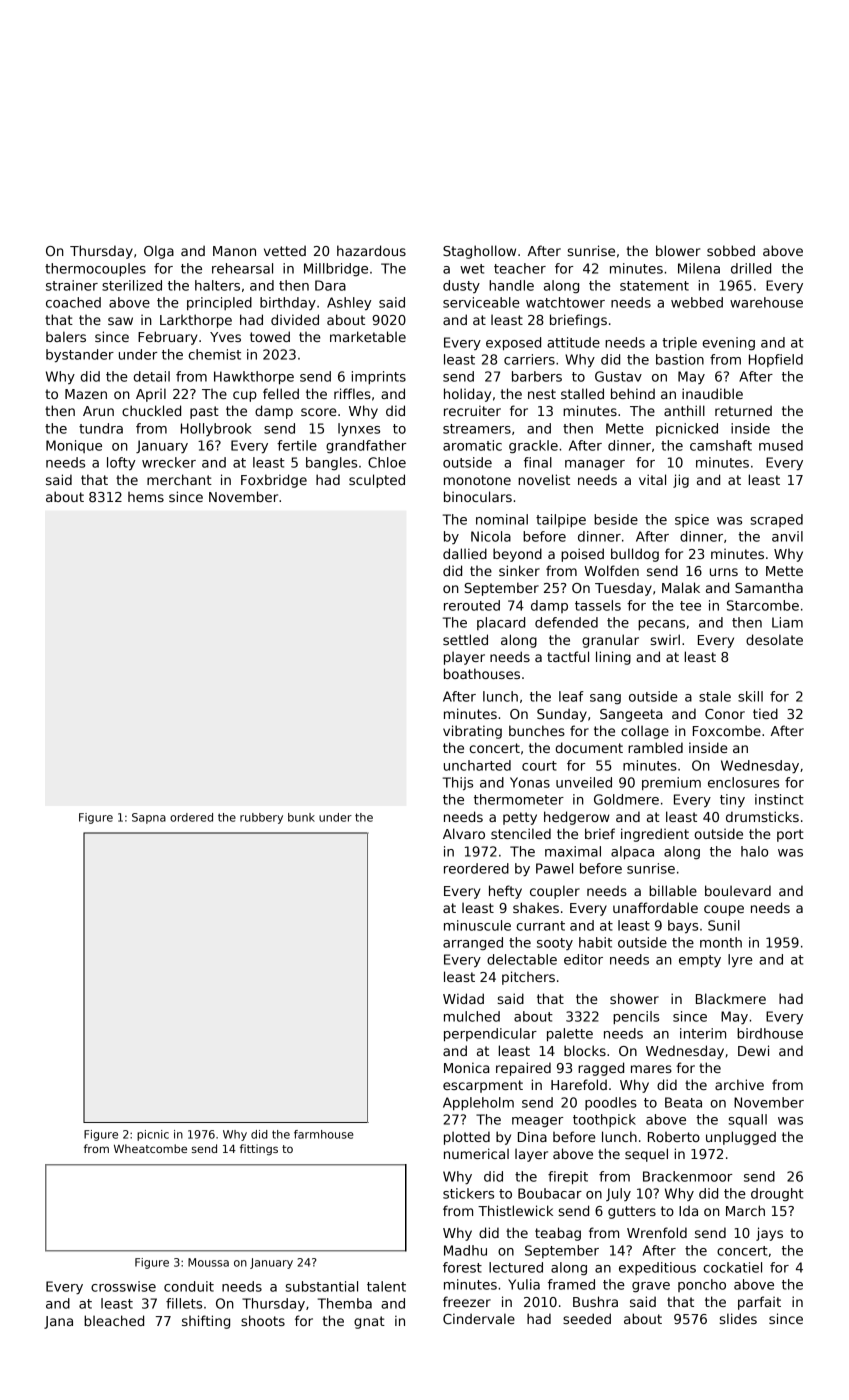 The width and height of the screenshot is (849, 1400). I want to click on lynxes, so click(359, 430).
